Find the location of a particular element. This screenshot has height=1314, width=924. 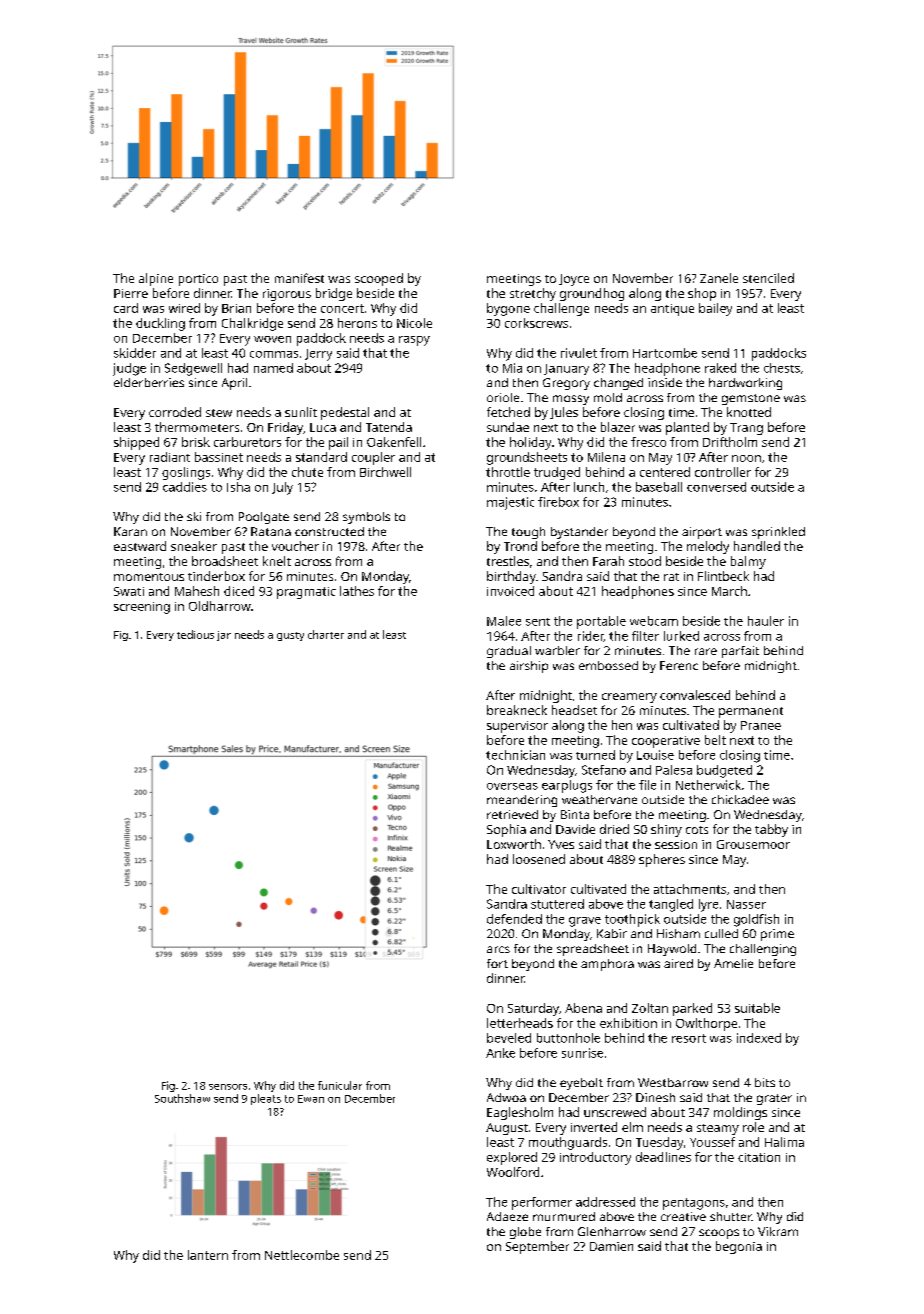

letterheads is located at coordinates (520, 1023).
